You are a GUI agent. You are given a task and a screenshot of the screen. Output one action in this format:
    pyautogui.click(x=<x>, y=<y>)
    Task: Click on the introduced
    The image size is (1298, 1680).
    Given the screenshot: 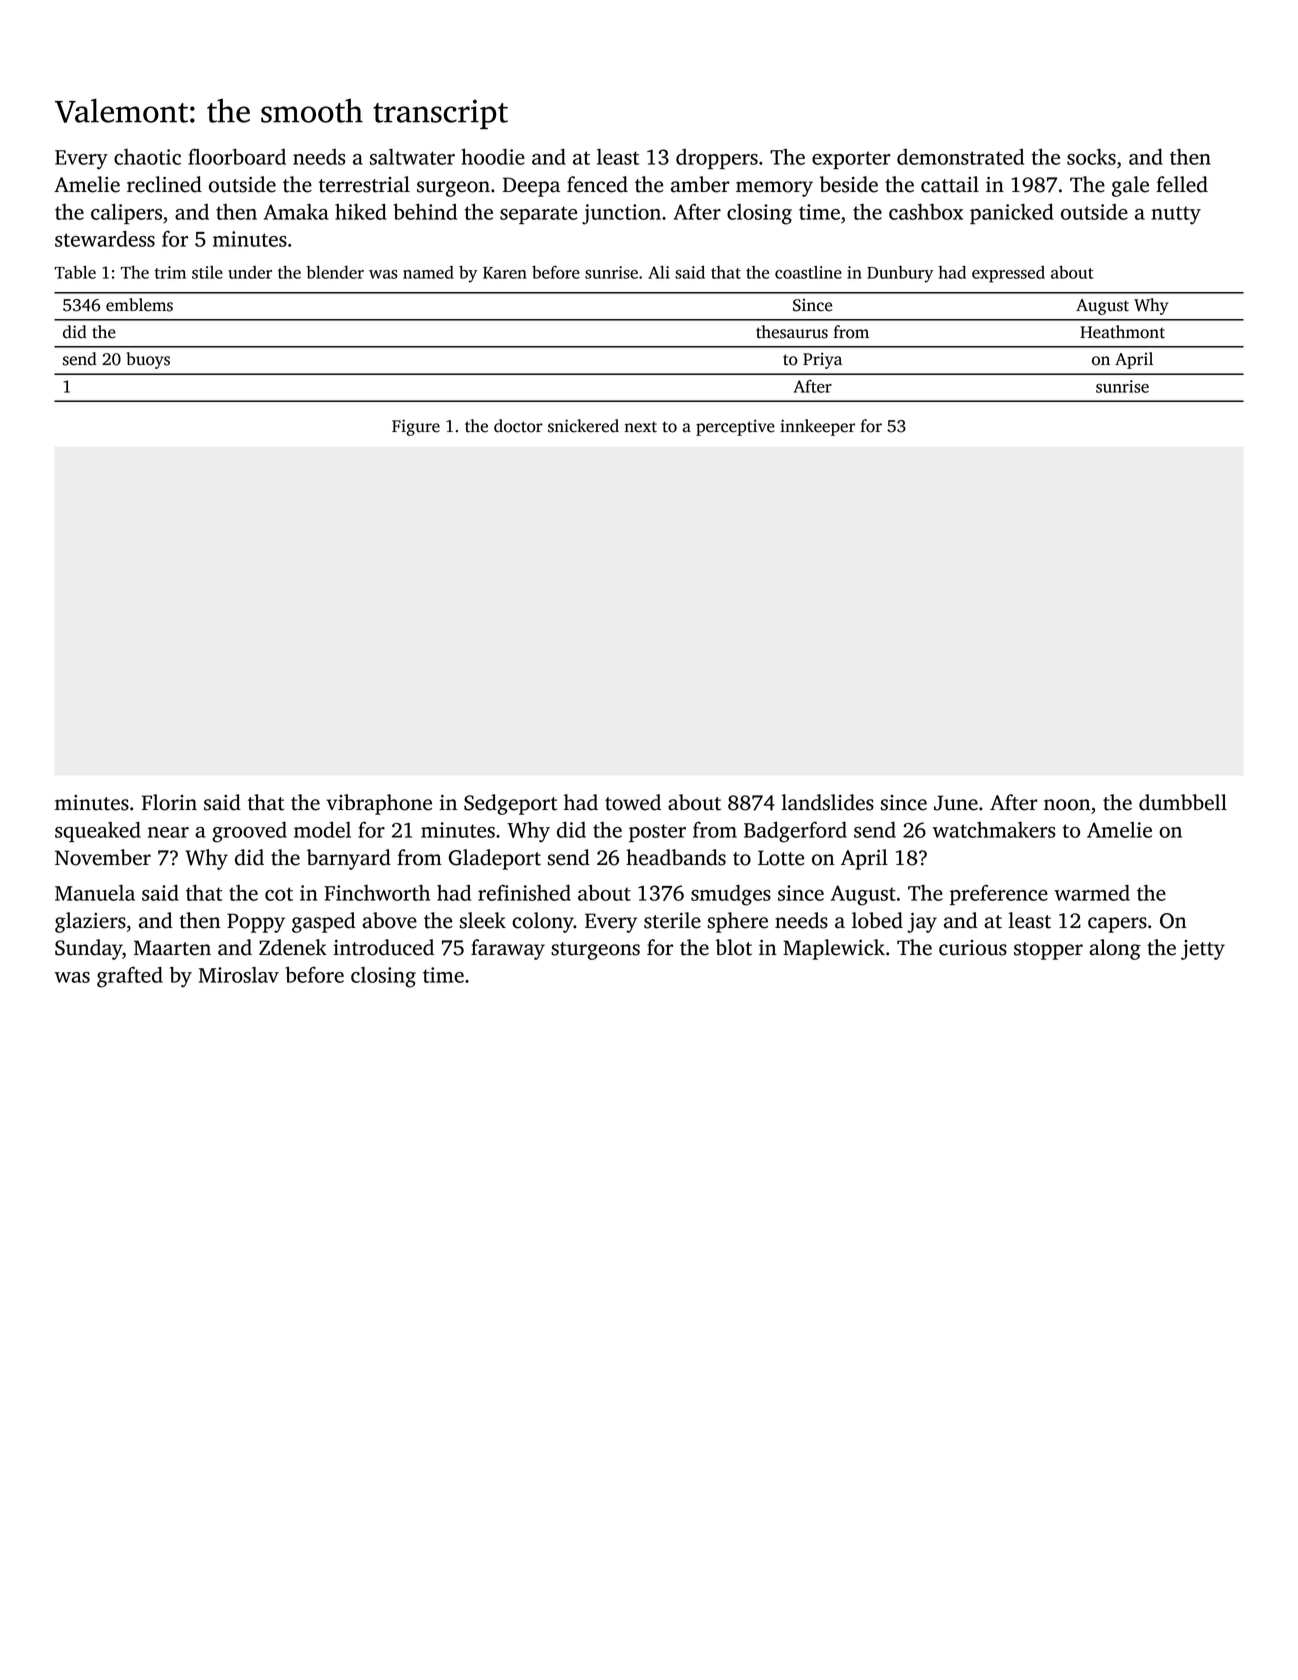 What is the action you would take?
    pyautogui.click(x=383, y=947)
